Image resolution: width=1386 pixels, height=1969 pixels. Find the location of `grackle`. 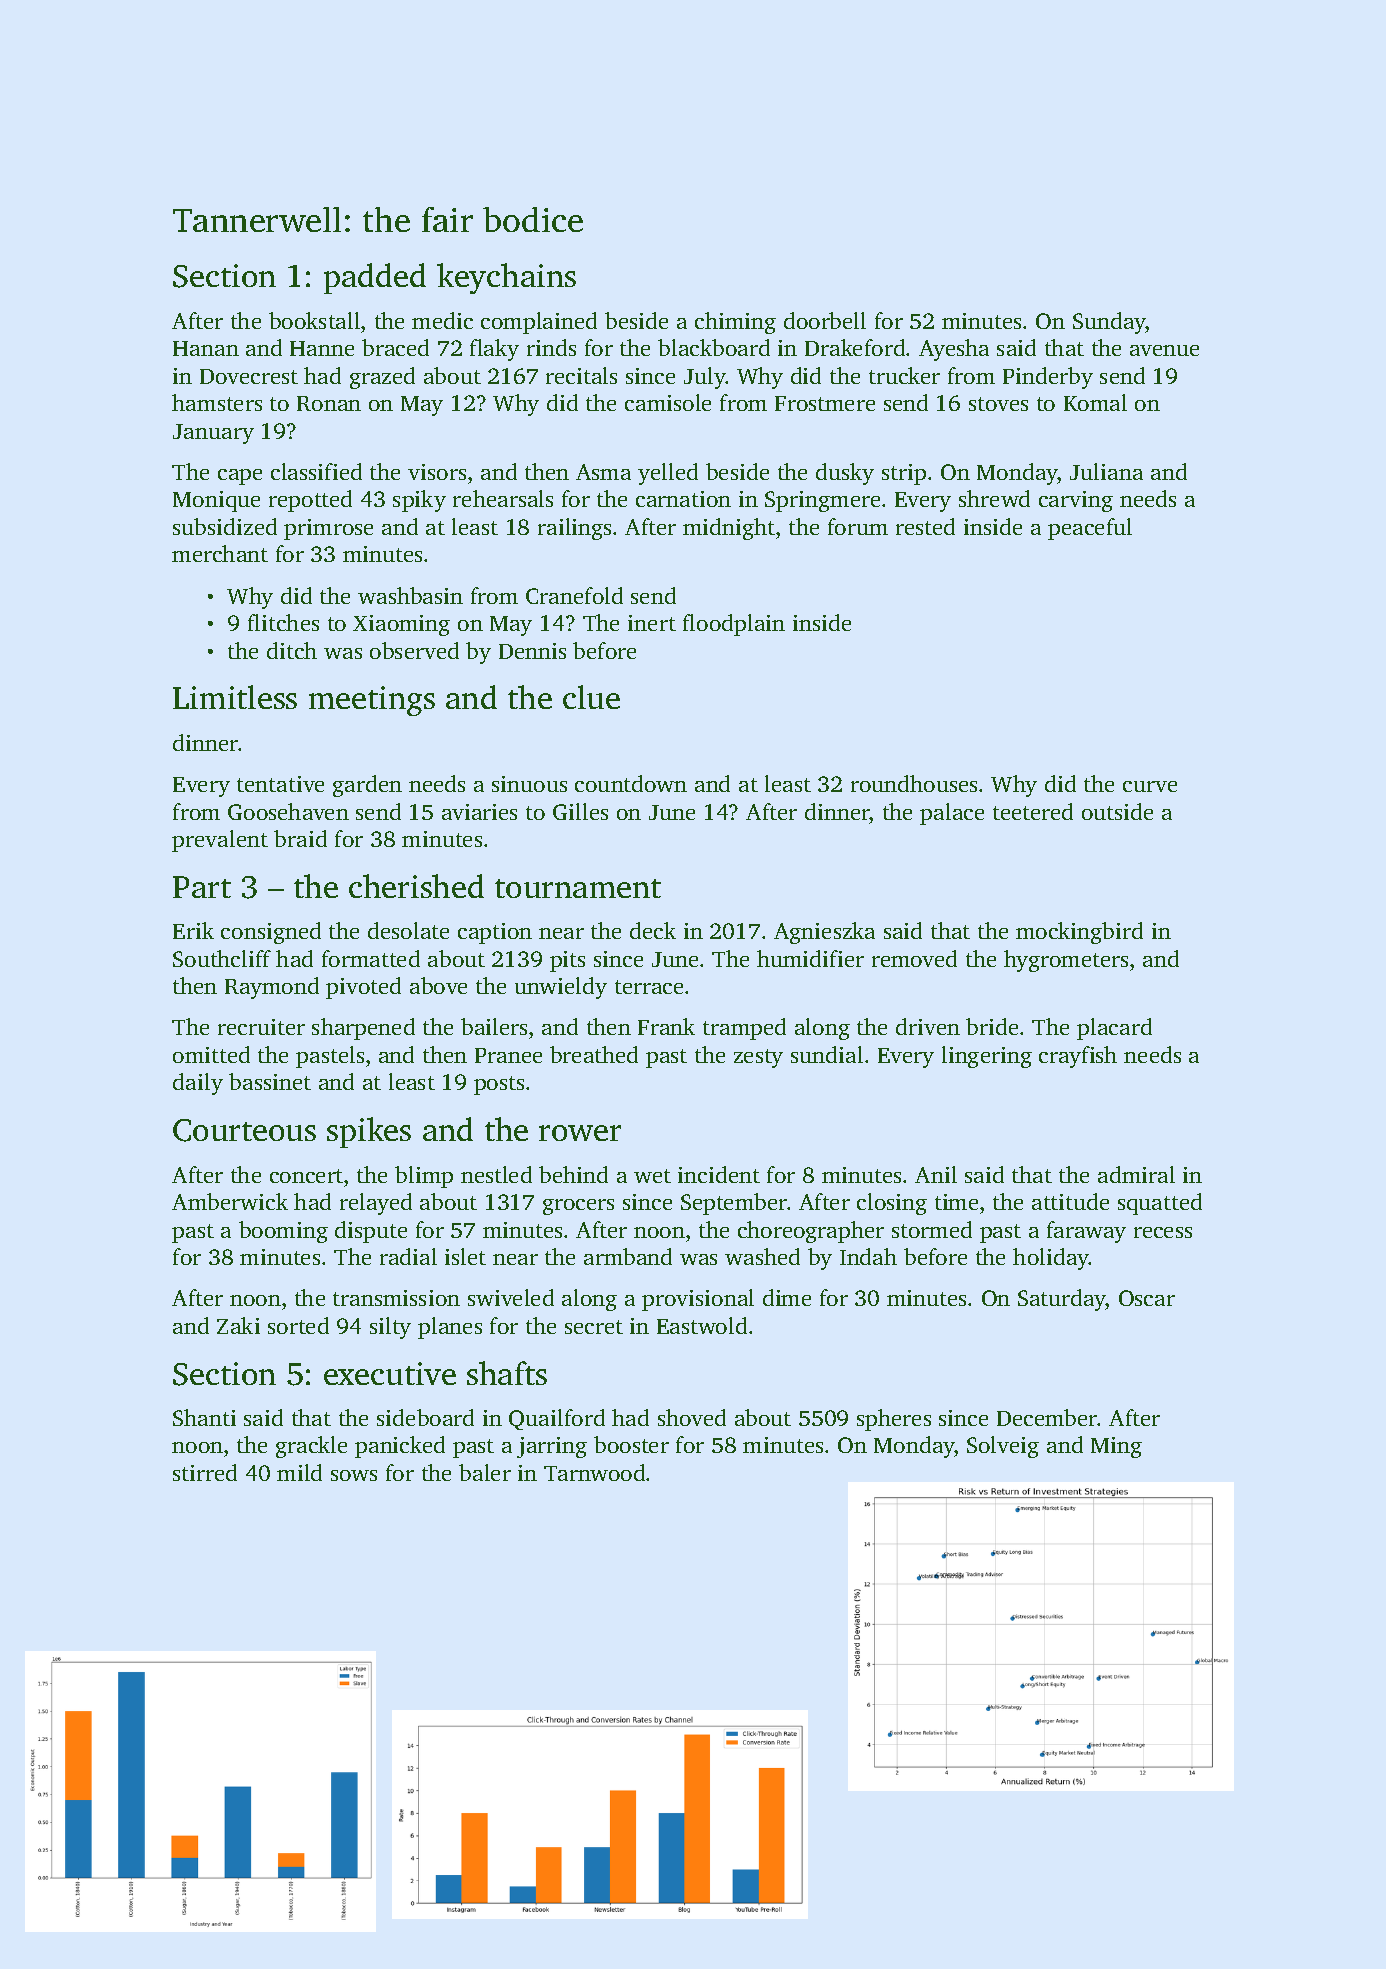

grackle is located at coordinates (311, 1447).
